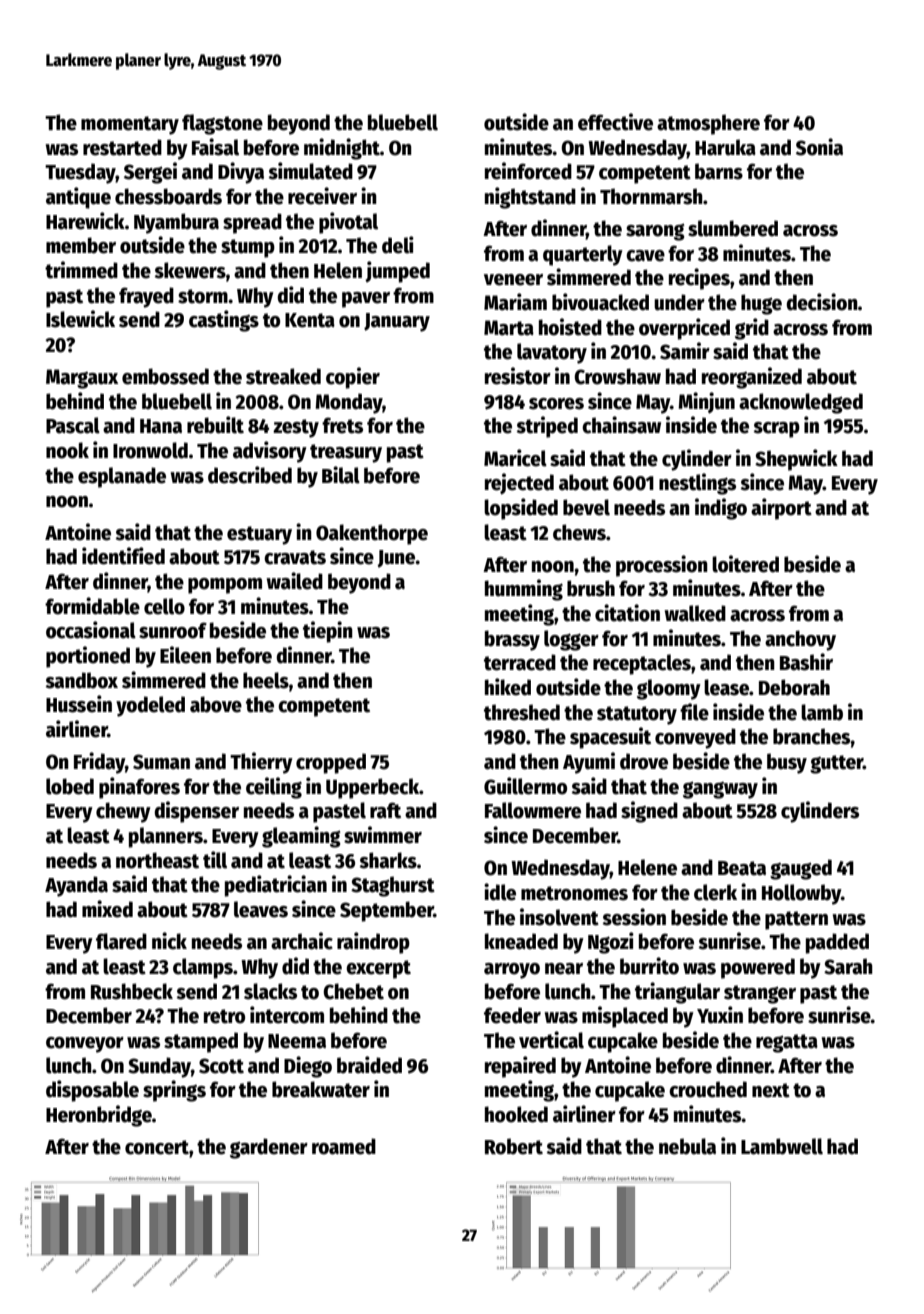 This screenshot has height=1314, width=924. I want to click on Robert, so click(514, 1146).
